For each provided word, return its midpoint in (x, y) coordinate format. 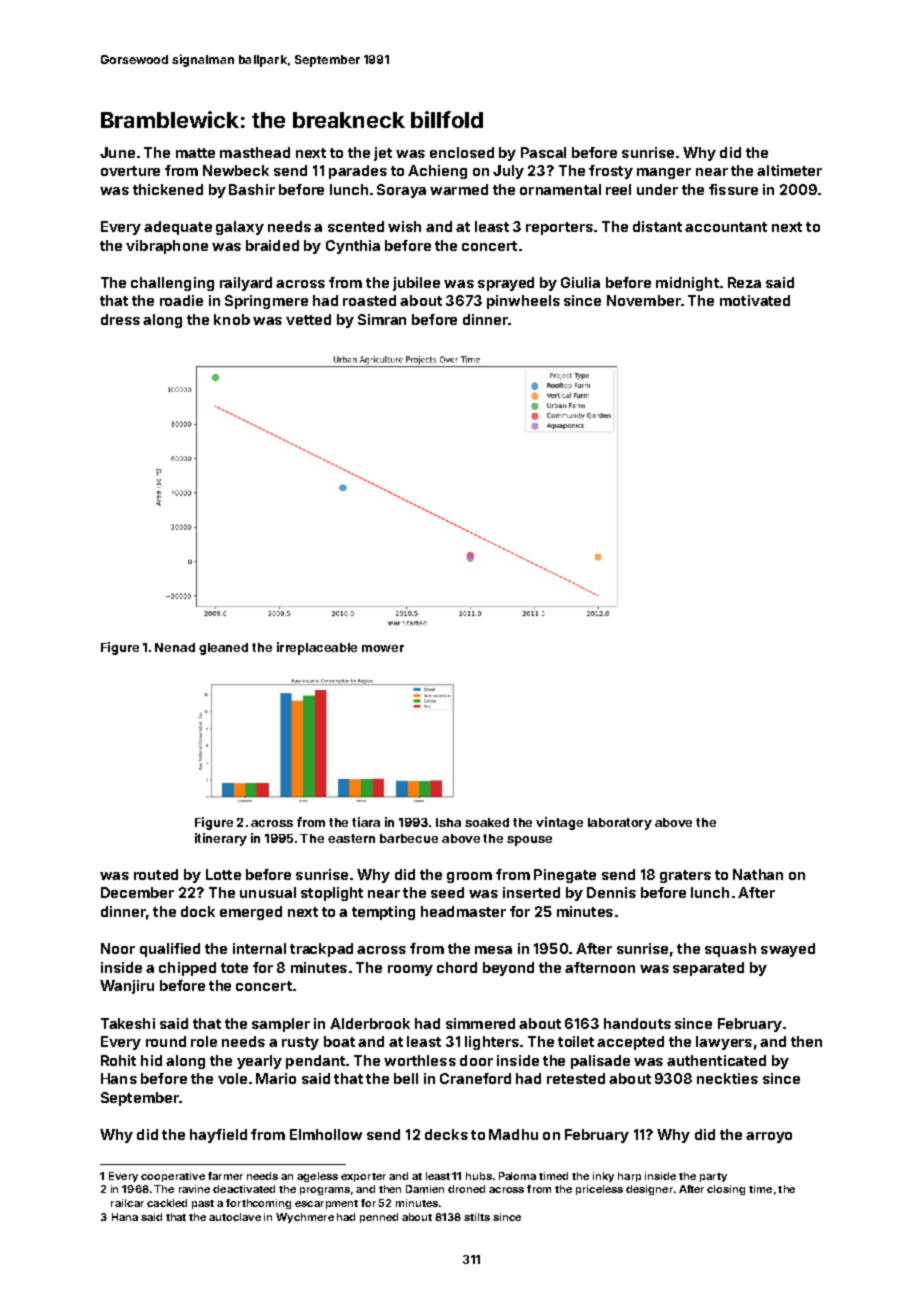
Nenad (175, 647)
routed (156, 874)
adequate (178, 228)
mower (383, 648)
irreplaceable (317, 648)
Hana (125, 1217)
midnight (687, 284)
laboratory (620, 824)
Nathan (758, 874)
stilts (477, 1217)
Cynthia (353, 247)
